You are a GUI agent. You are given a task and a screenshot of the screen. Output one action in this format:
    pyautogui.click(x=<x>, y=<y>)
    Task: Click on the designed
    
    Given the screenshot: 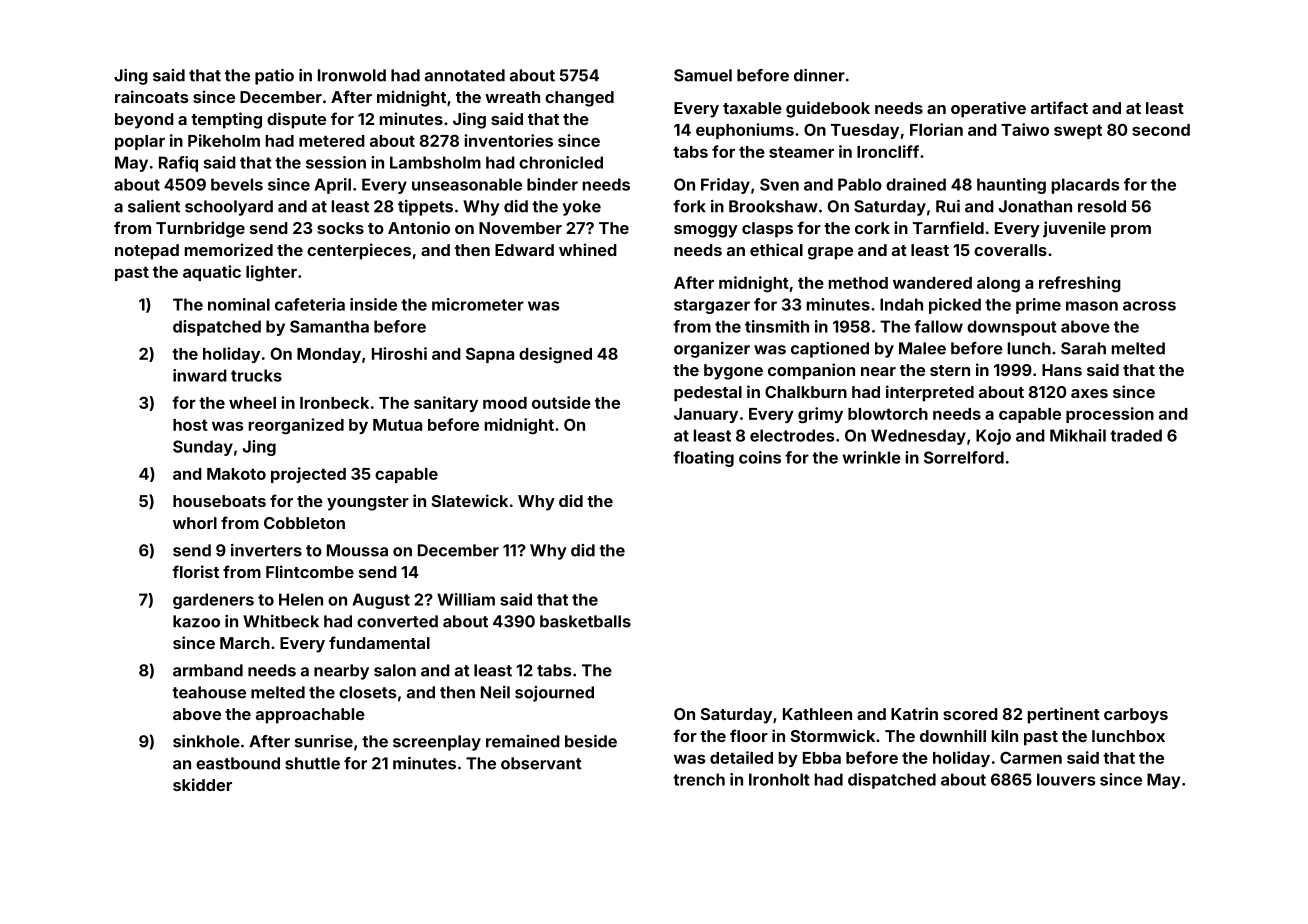 What is the action you would take?
    pyautogui.click(x=555, y=355)
